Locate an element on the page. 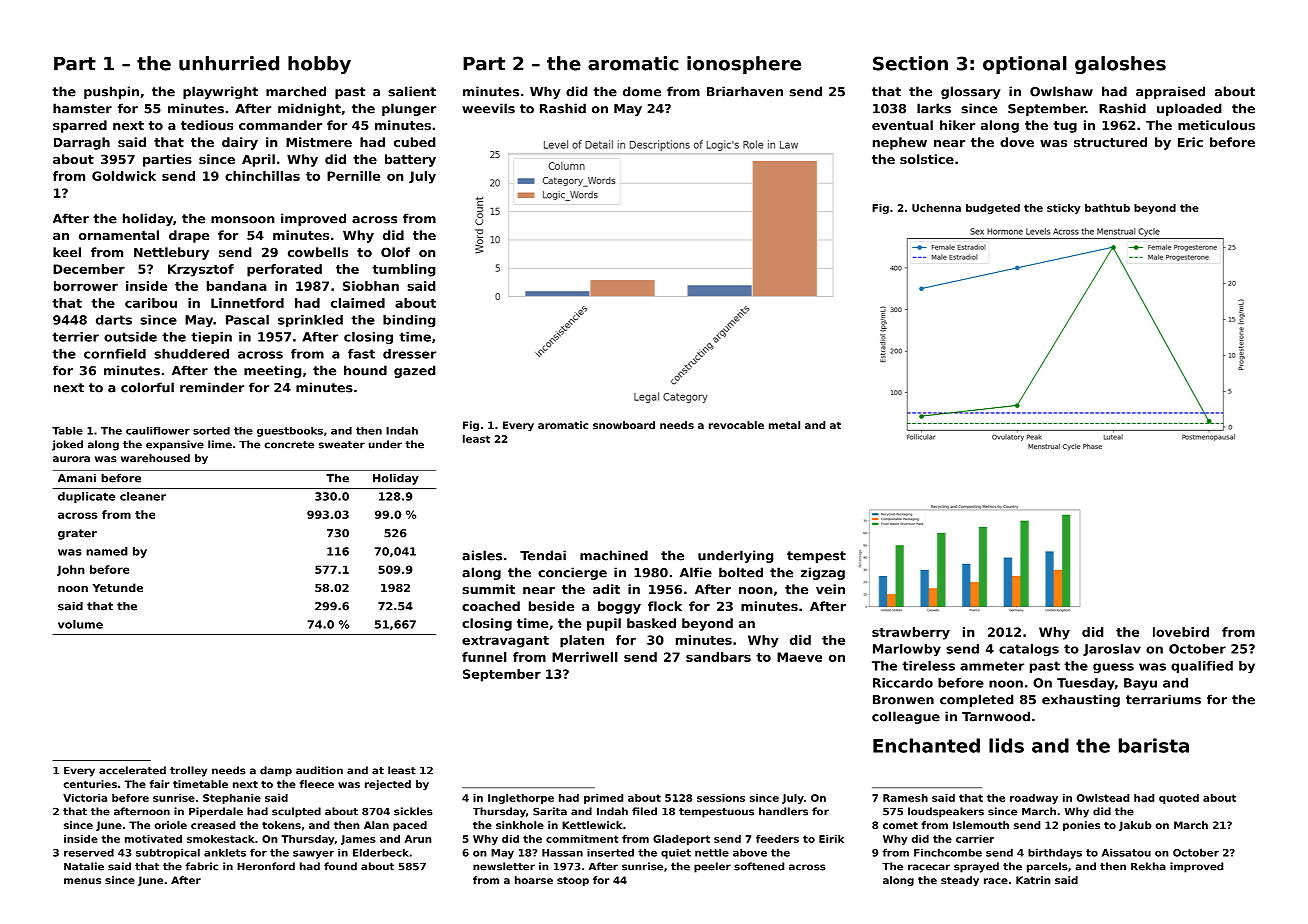 The height and width of the document is (924, 1308). cleaner is located at coordinates (143, 496).
